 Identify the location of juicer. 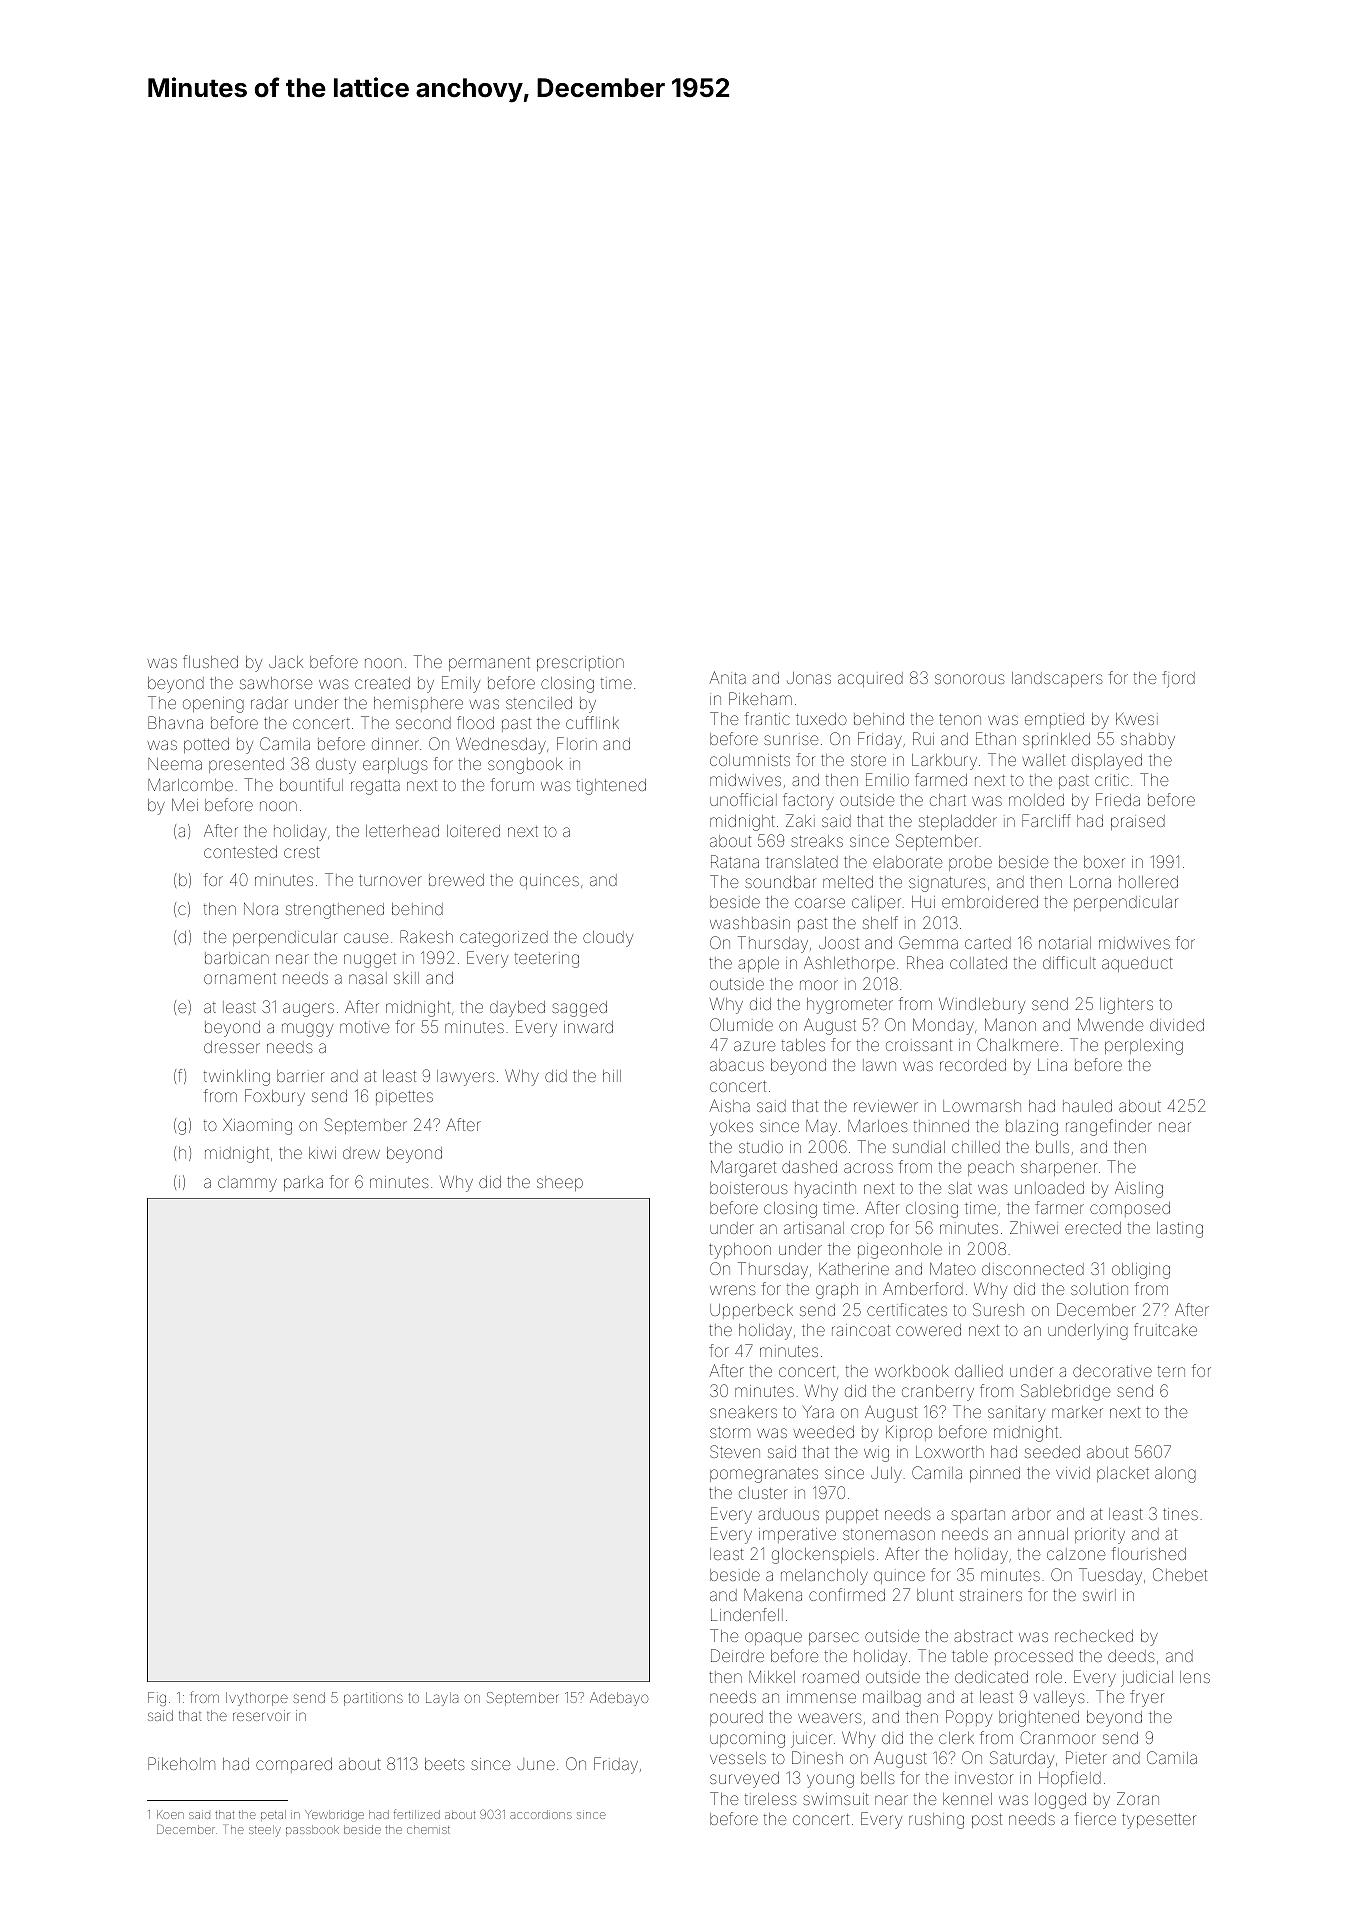
(811, 1741).
